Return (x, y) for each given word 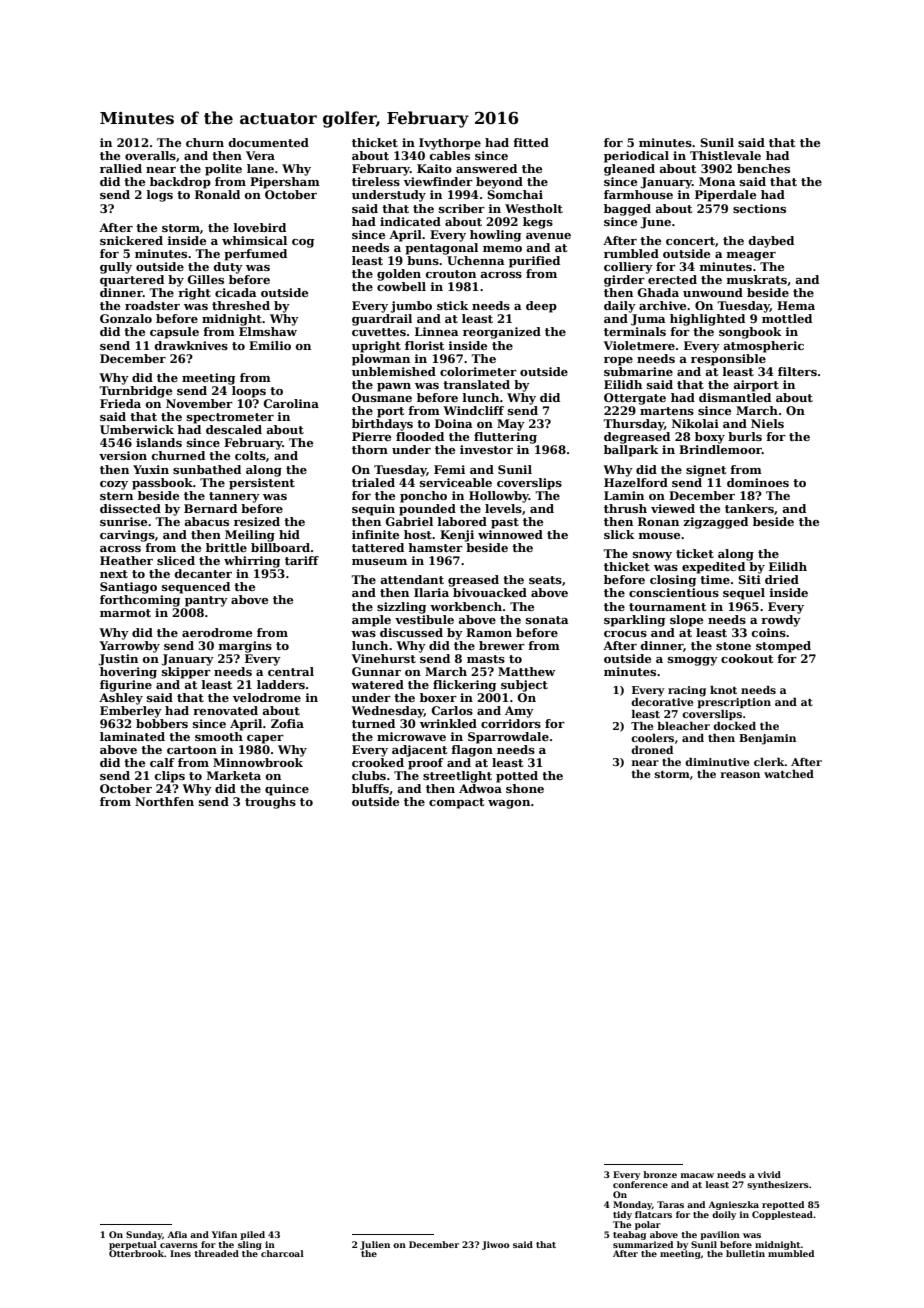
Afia (177, 1234)
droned (652, 750)
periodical (636, 157)
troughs (270, 803)
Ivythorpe (450, 144)
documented (269, 142)
